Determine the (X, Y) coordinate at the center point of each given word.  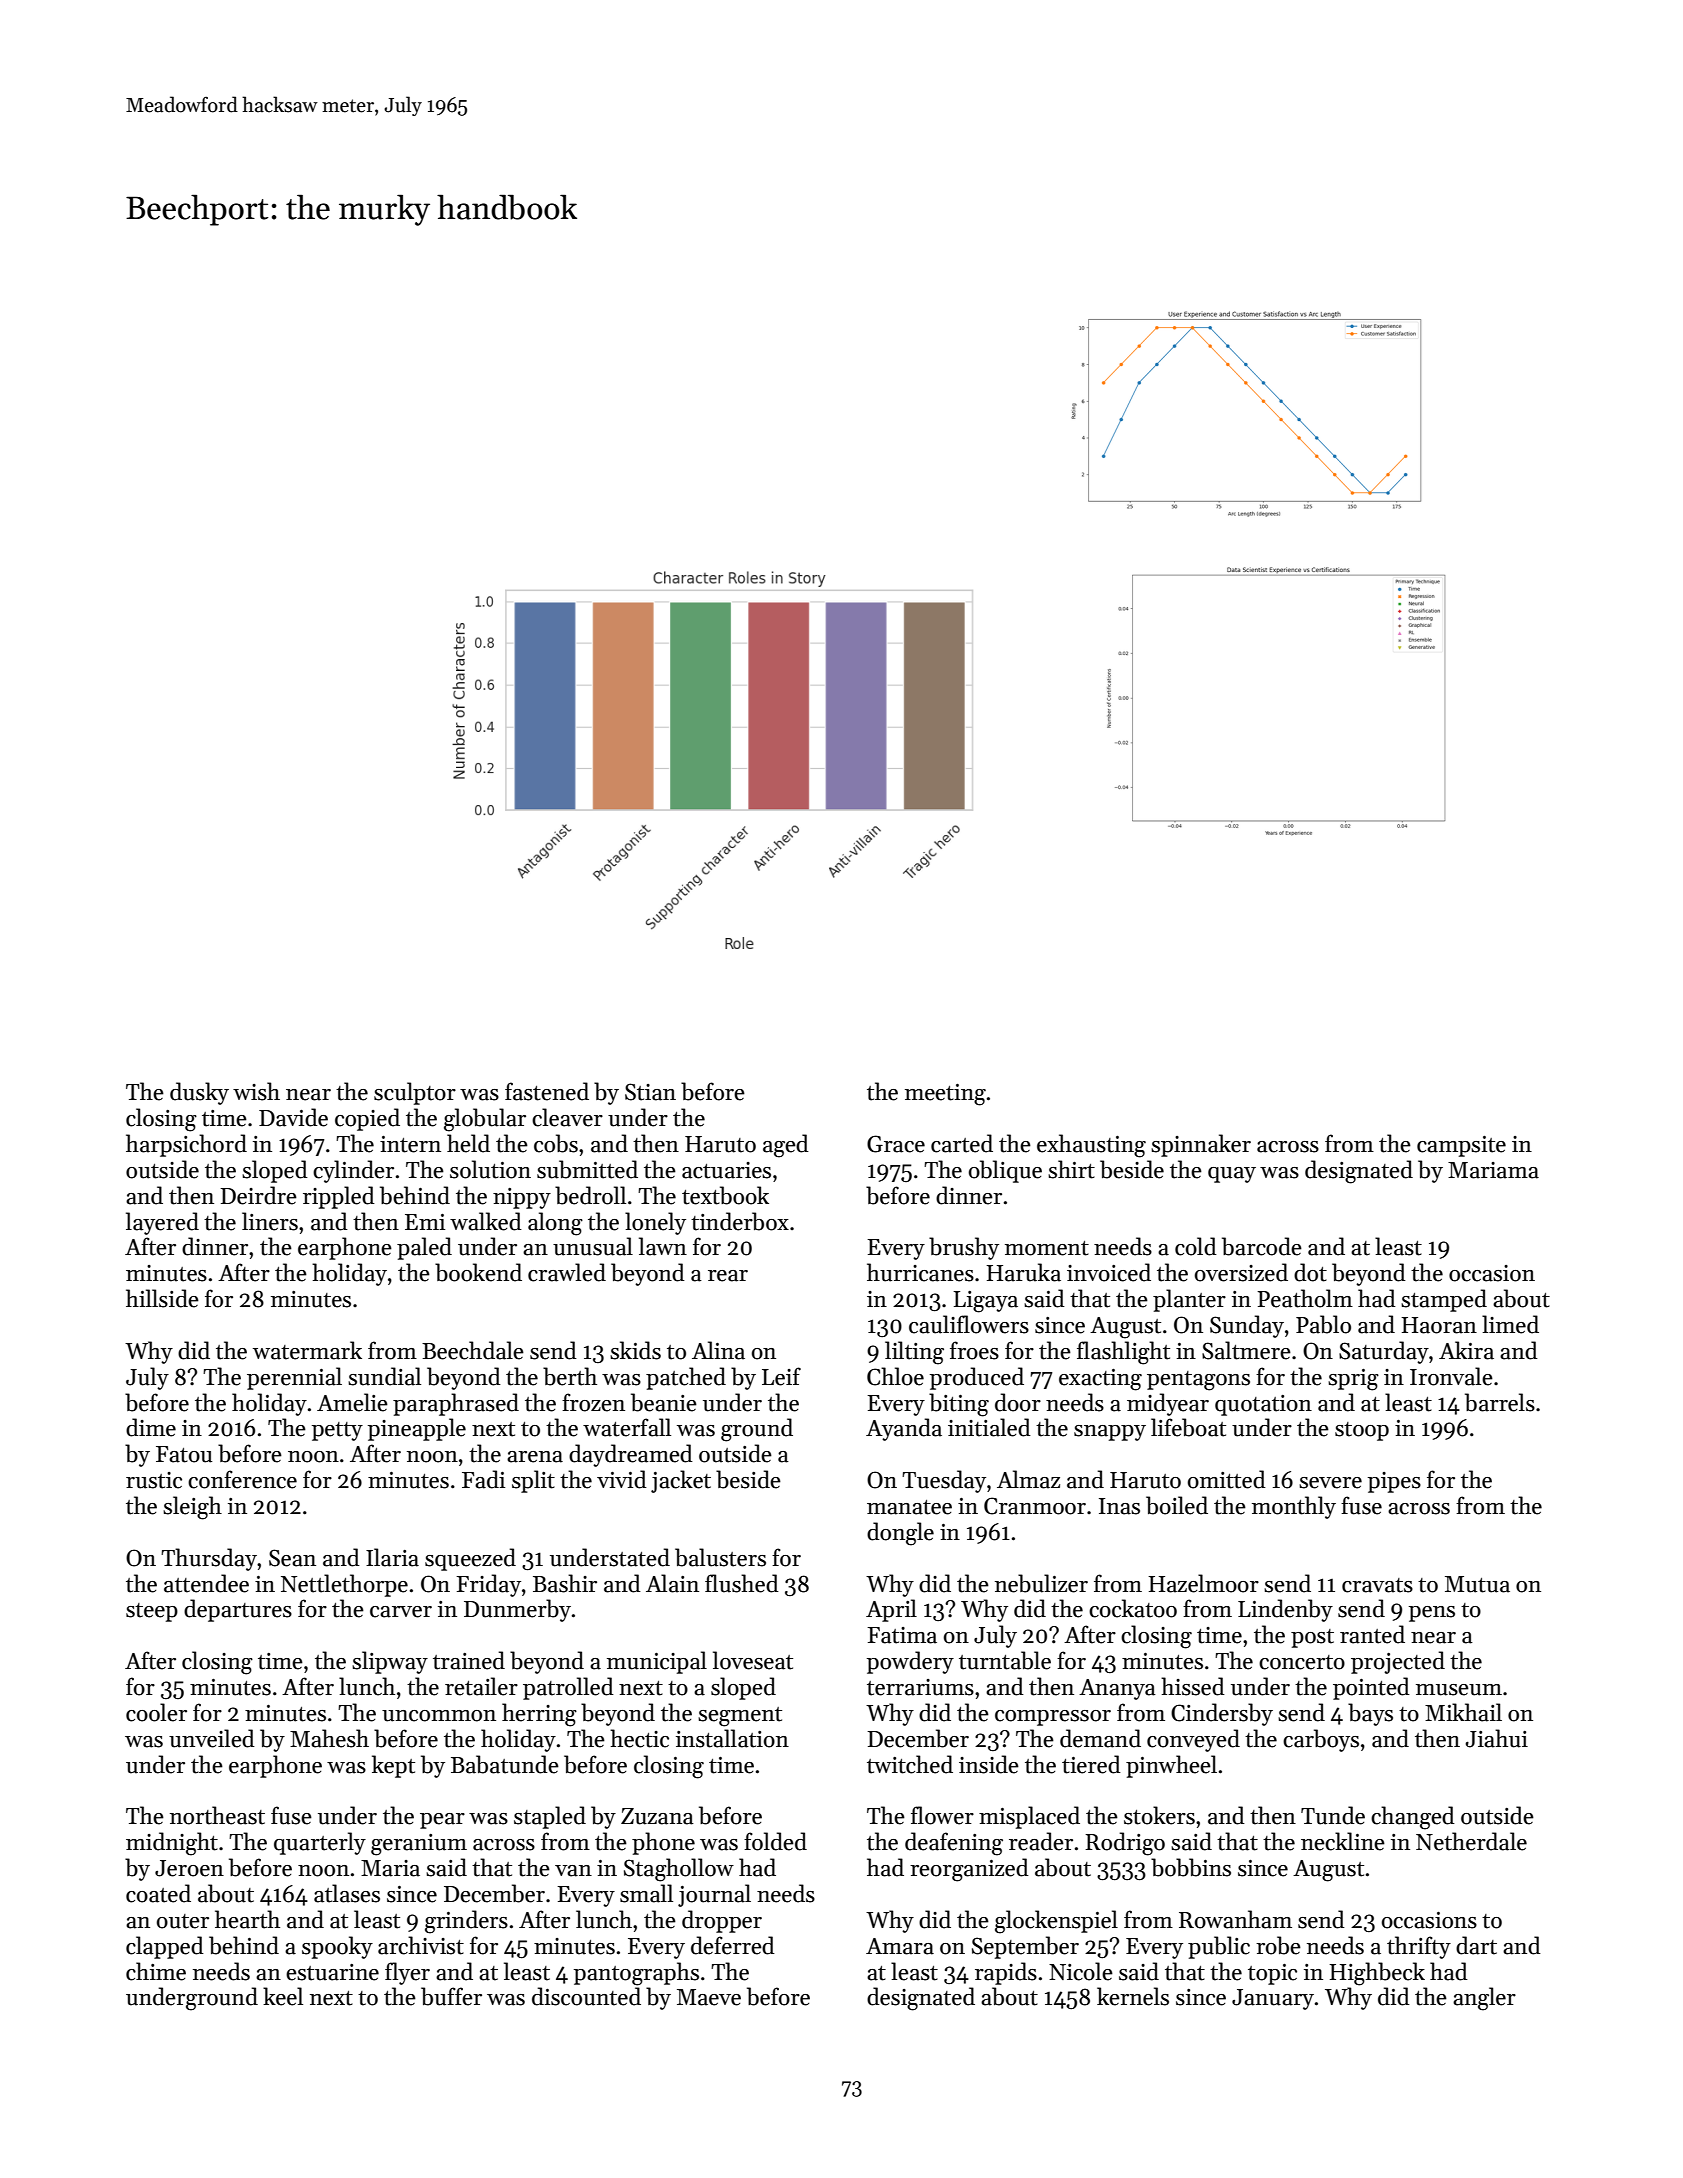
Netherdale (1471, 1841)
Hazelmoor (1203, 1583)
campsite (1461, 1146)
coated (158, 1893)
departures (238, 1610)
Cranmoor (1035, 1506)
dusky (199, 1093)
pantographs (636, 1974)
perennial (294, 1378)
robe (1278, 1945)
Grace (896, 1144)
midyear (1168, 1404)
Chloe (895, 1376)
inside (989, 1764)
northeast (217, 1815)
